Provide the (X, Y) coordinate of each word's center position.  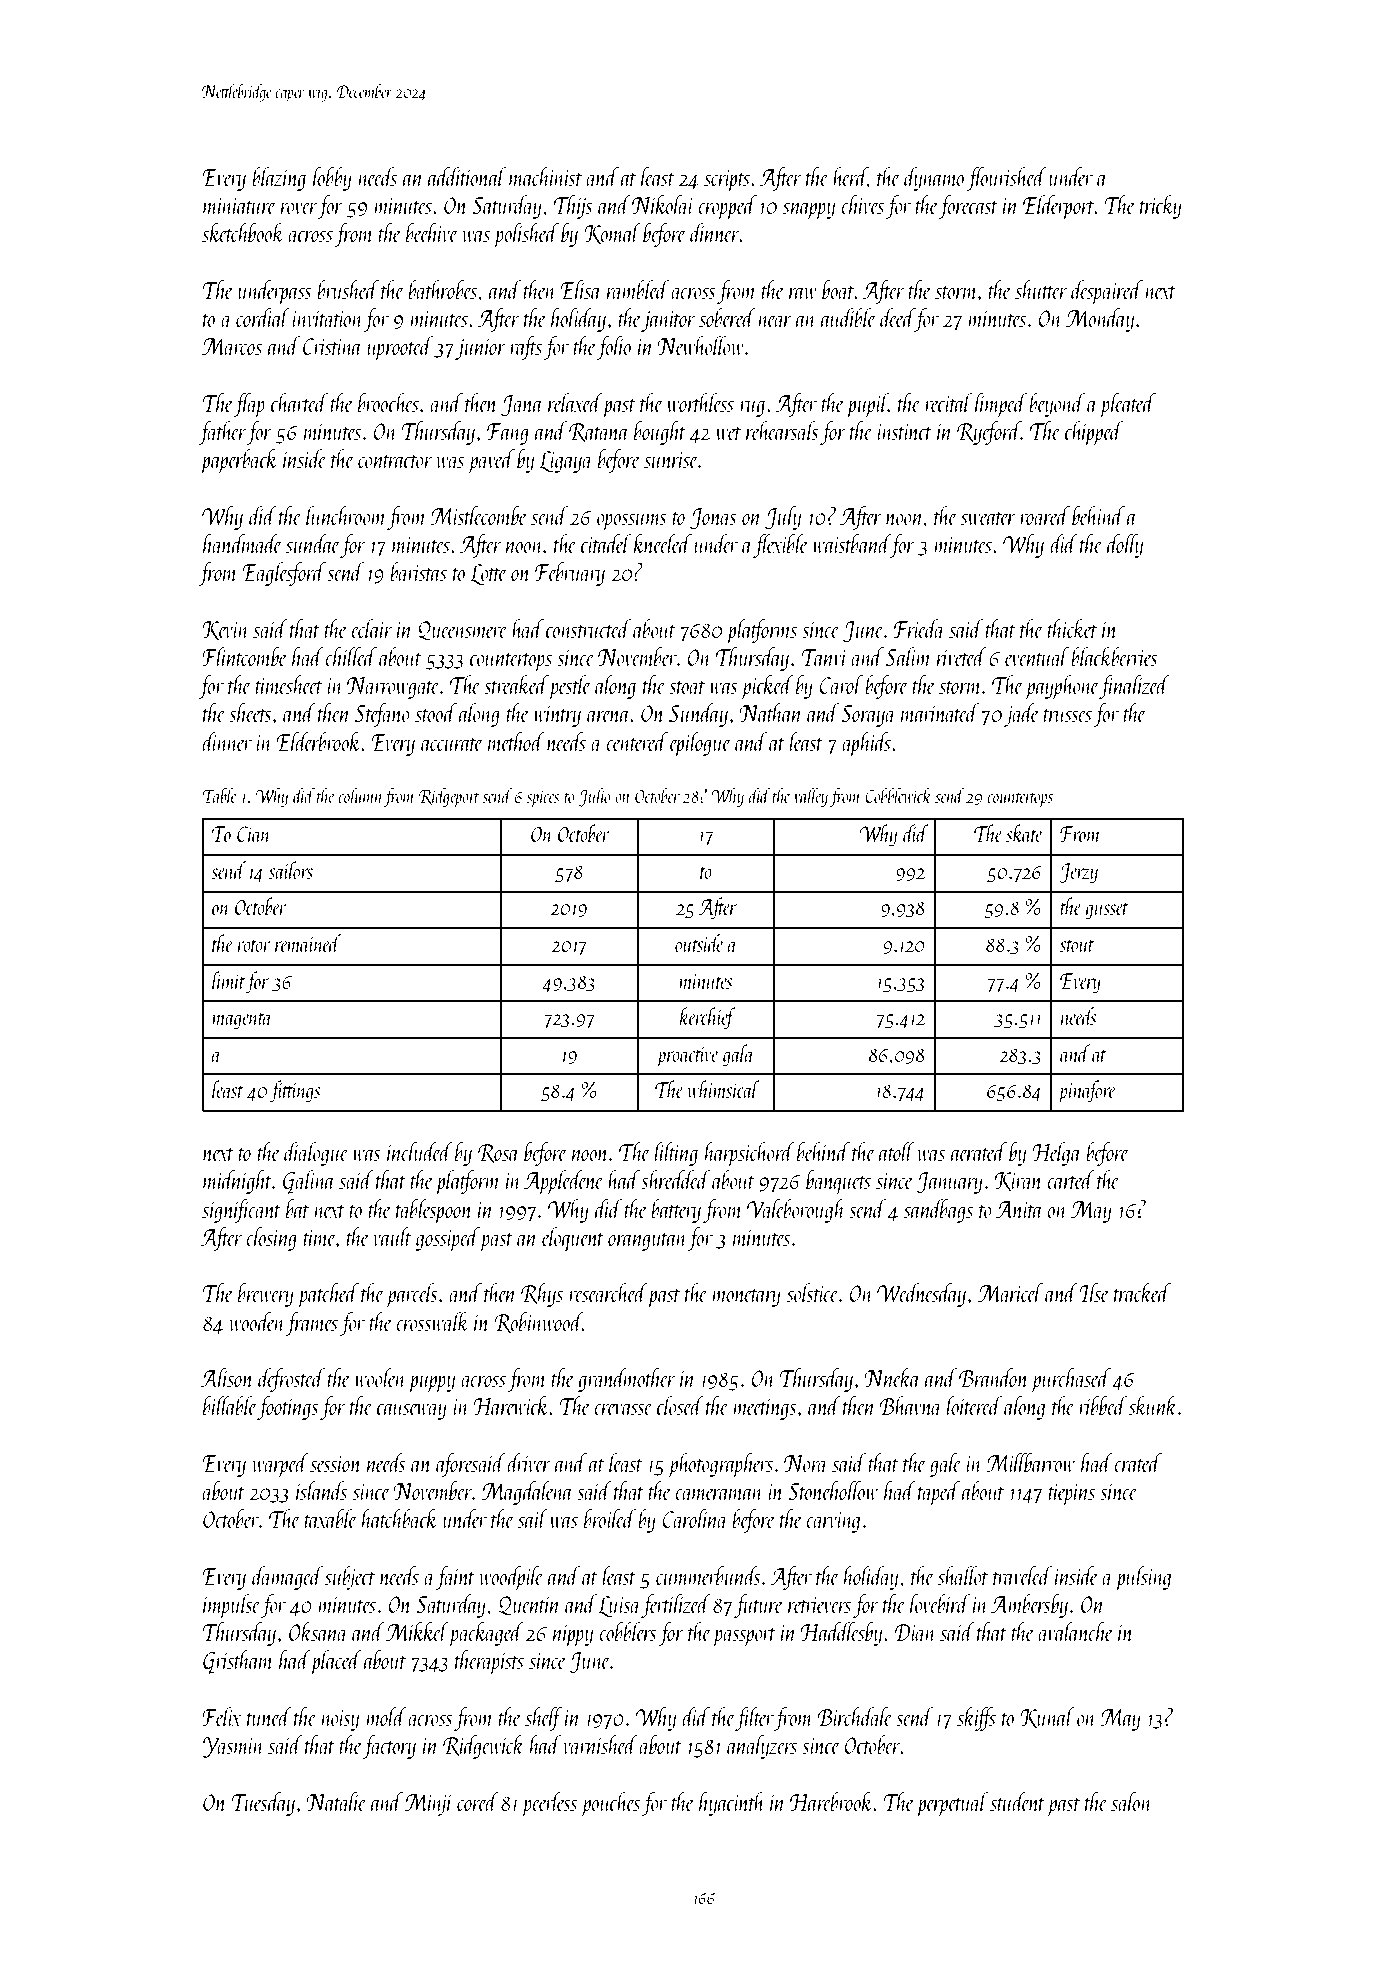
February (570, 574)
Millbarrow (1030, 1462)
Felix (221, 1716)
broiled (610, 1518)
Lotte (489, 575)
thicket (1072, 628)
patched (328, 1295)
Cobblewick (898, 795)
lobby (332, 179)
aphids (866, 744)
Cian (254, 834)
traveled (1022, 1575)
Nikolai (663, 204)
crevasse (623, 1409)
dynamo (934, 179)
